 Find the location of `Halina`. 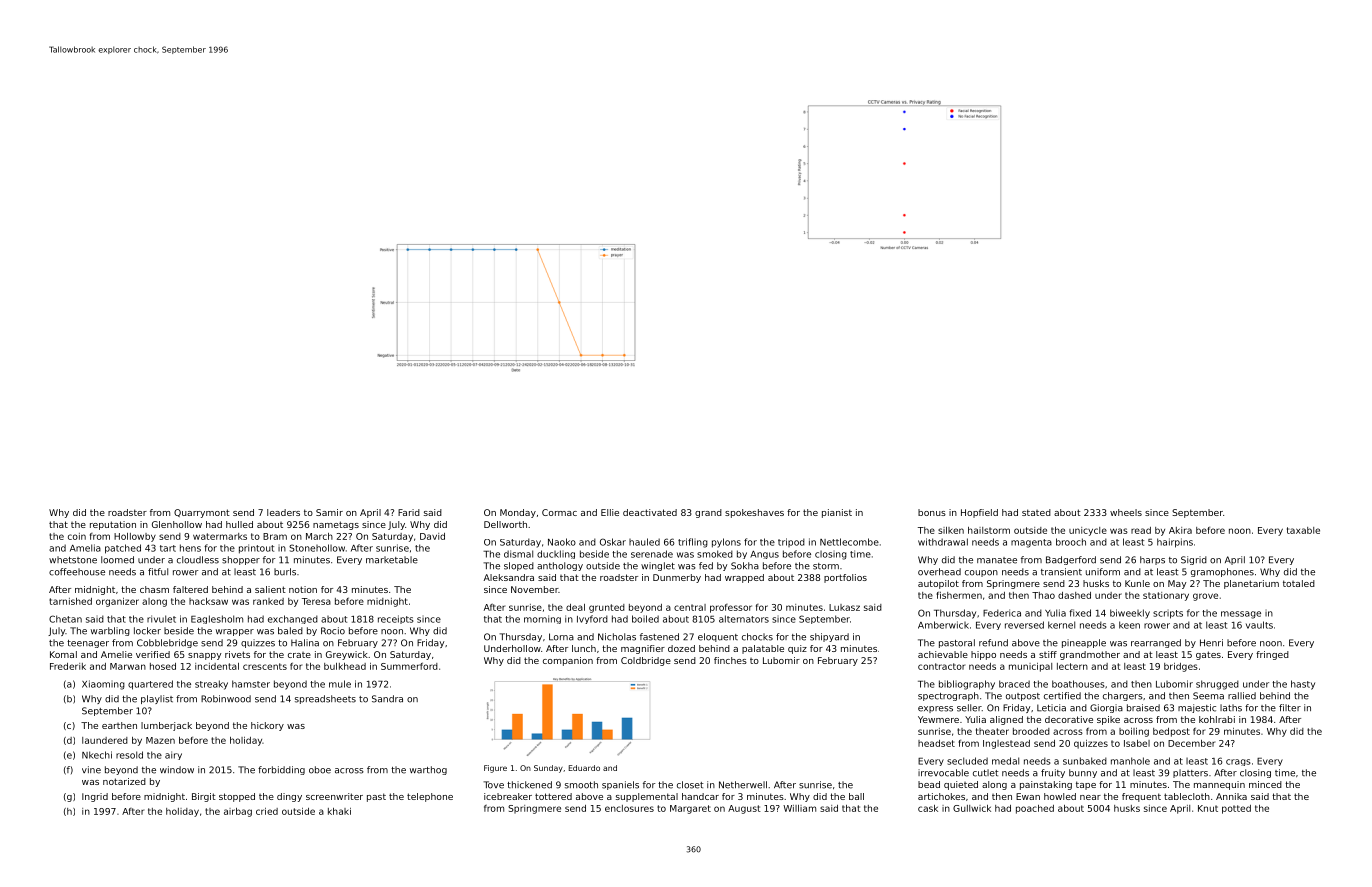

Halina is located at coordinates (305, 643).
